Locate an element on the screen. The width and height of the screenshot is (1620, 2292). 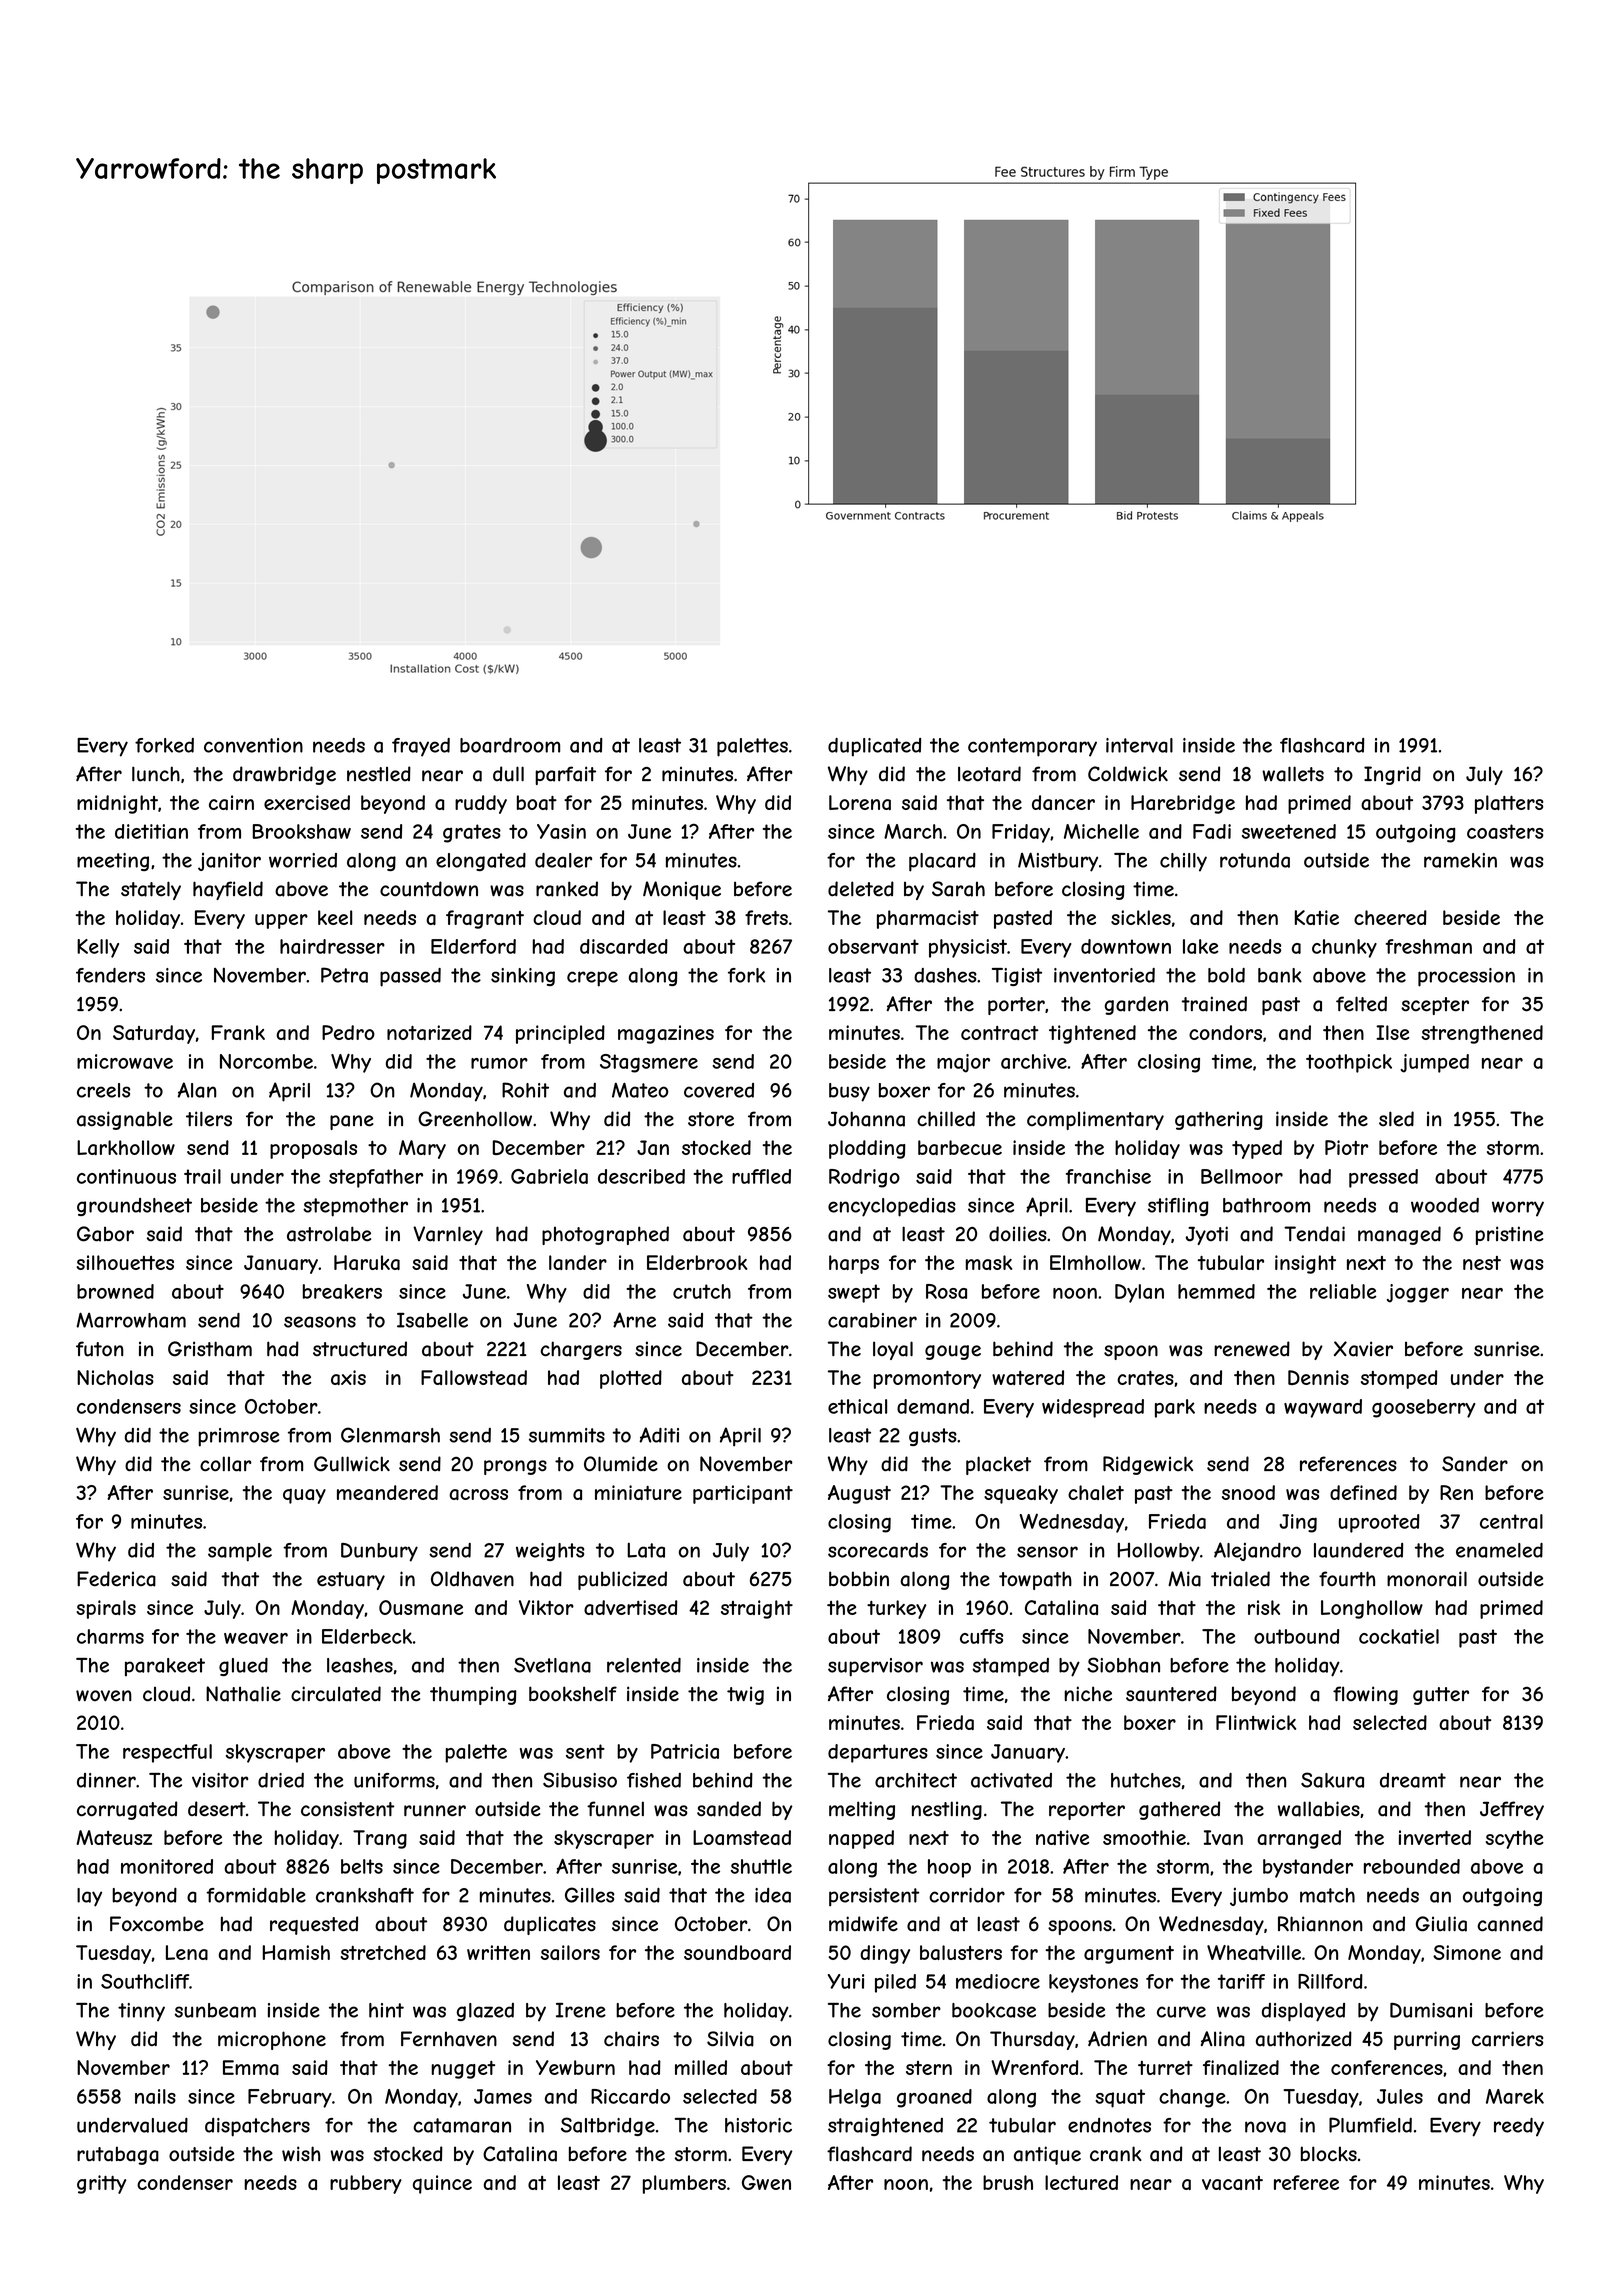
referee is located at coordinates (1306, 2182).
